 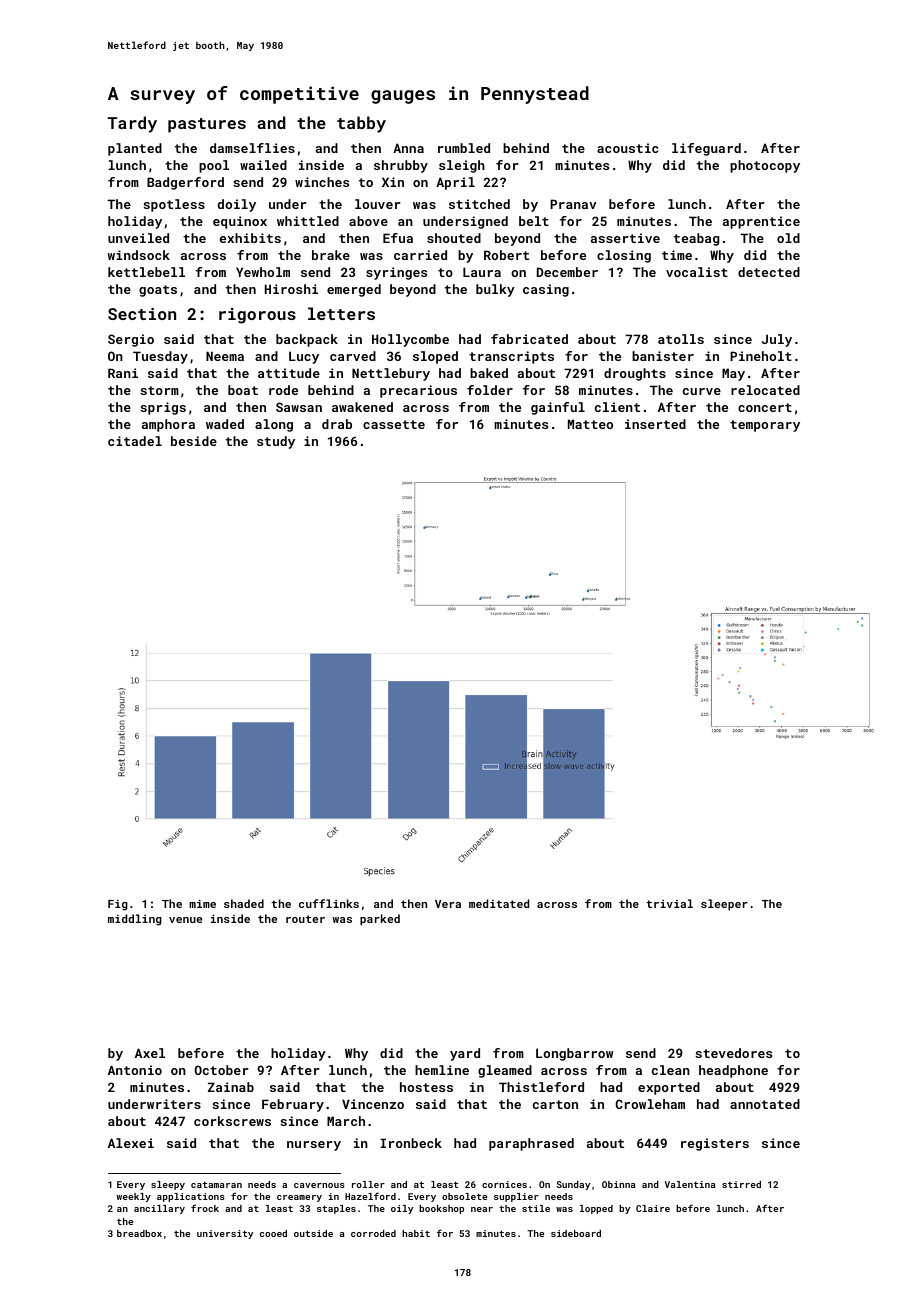 I want to click on mime, so click(x=202, y=903).
